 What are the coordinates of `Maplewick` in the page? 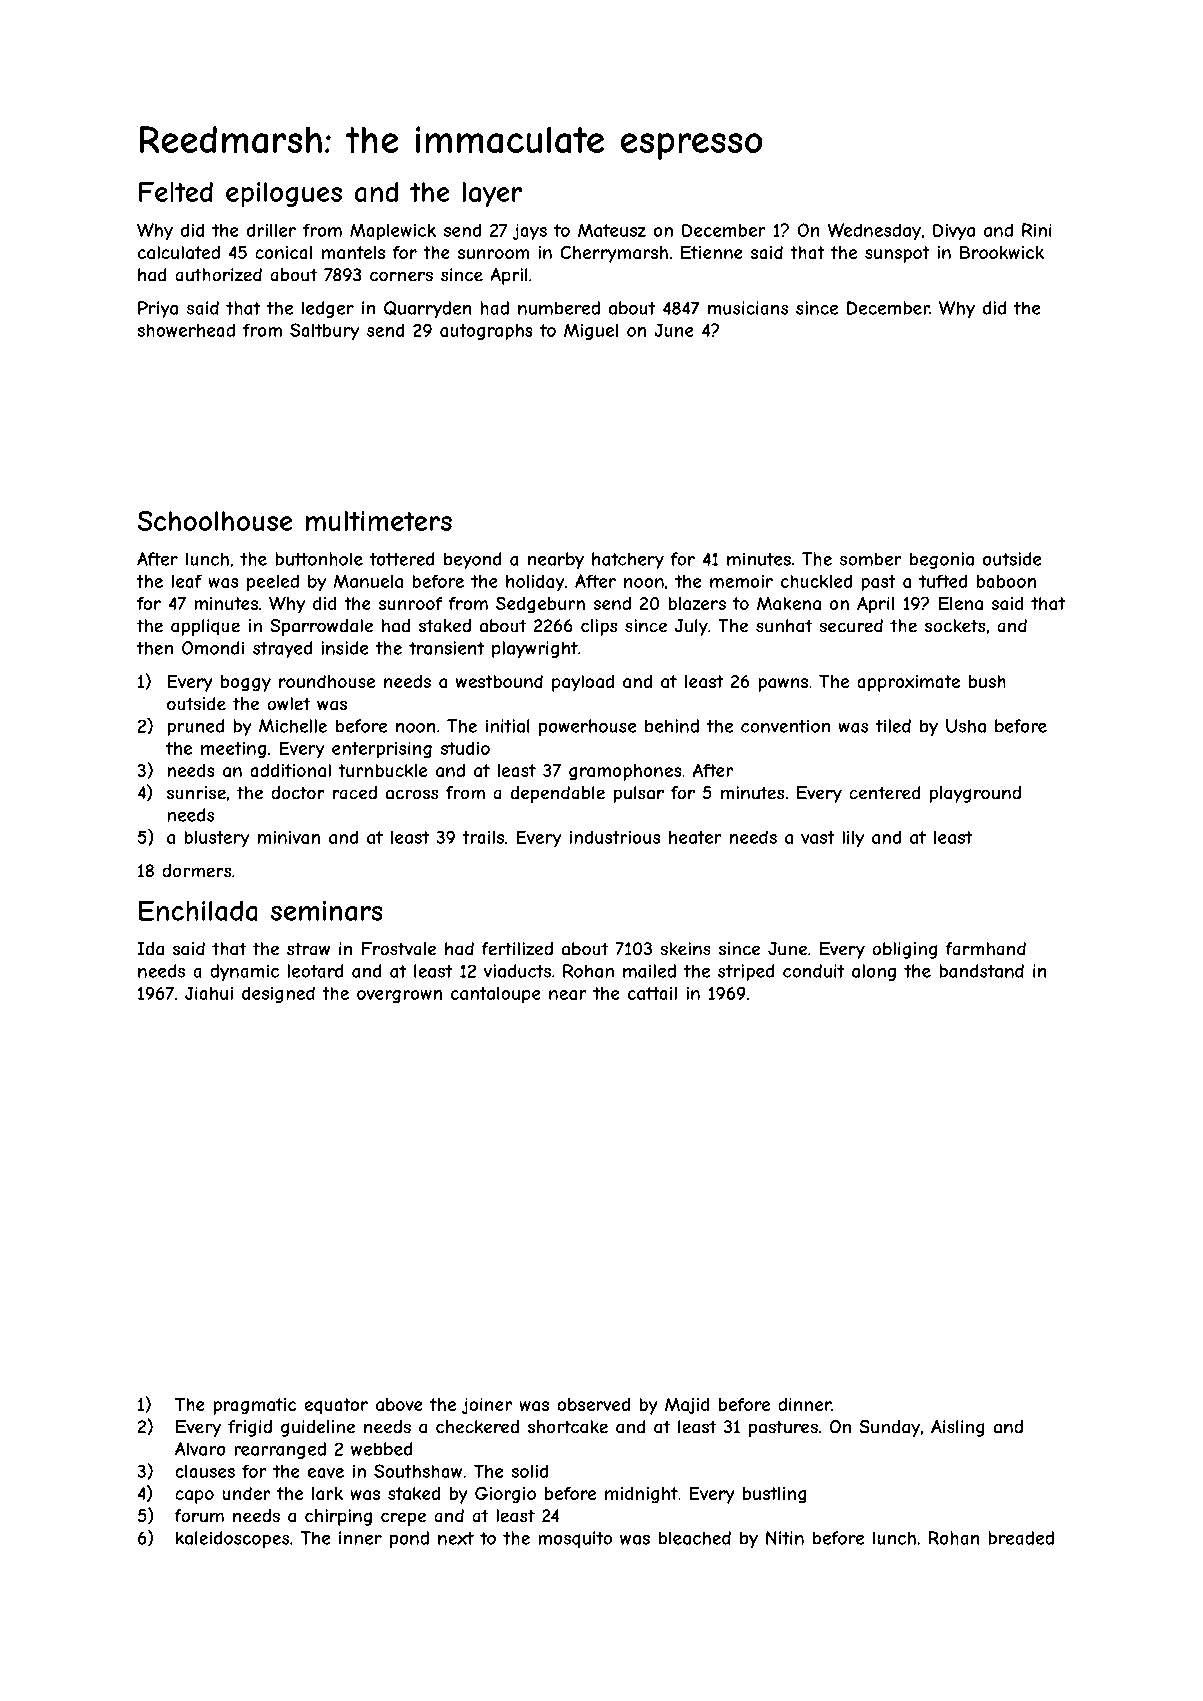 It's located at (393, 231).
